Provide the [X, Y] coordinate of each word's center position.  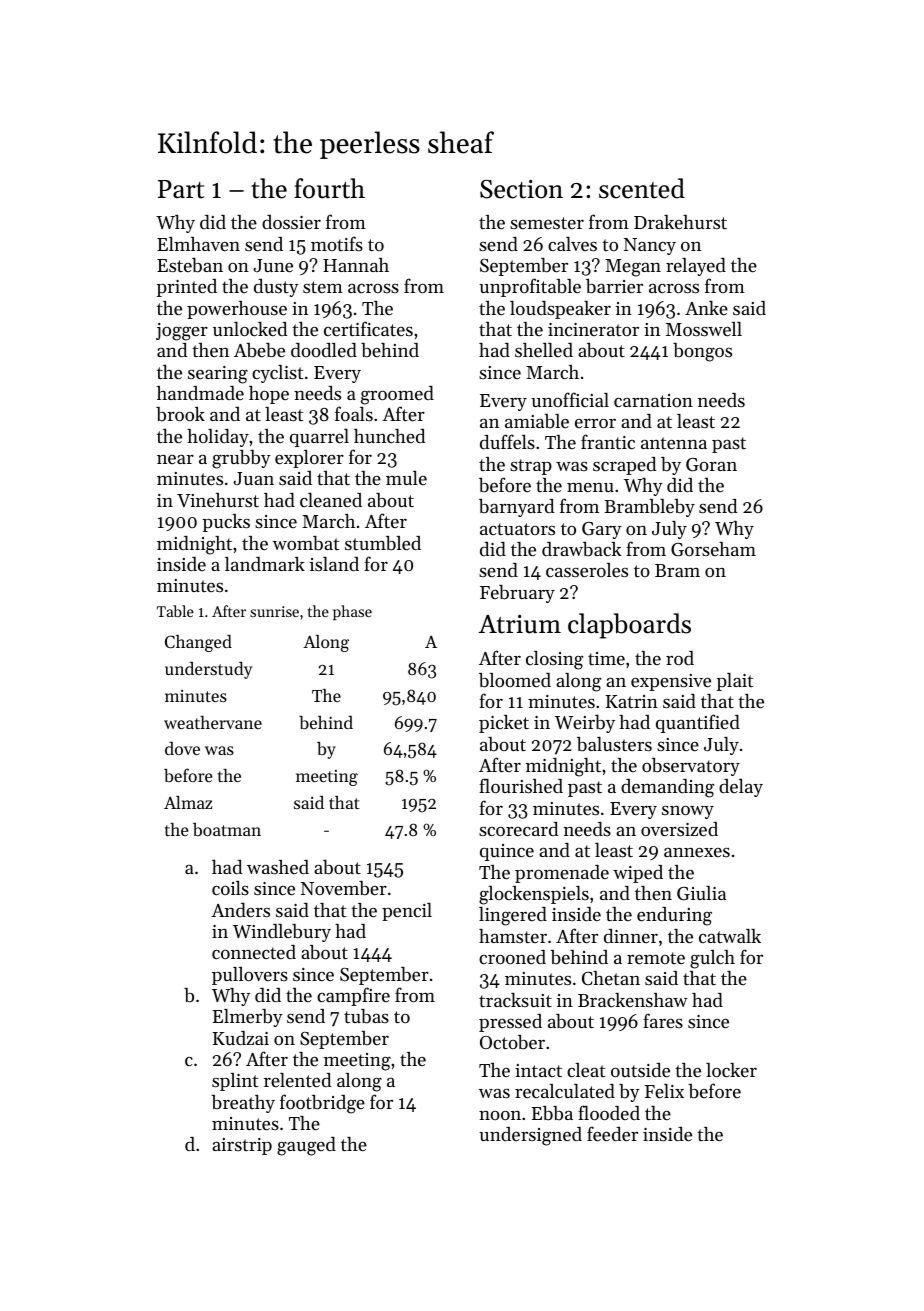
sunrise [274, 611]
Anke [706, 308]
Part [181, 189]
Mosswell [704, 329]
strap [531, 467]
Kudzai [241, 1038]
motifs [337, 243]
